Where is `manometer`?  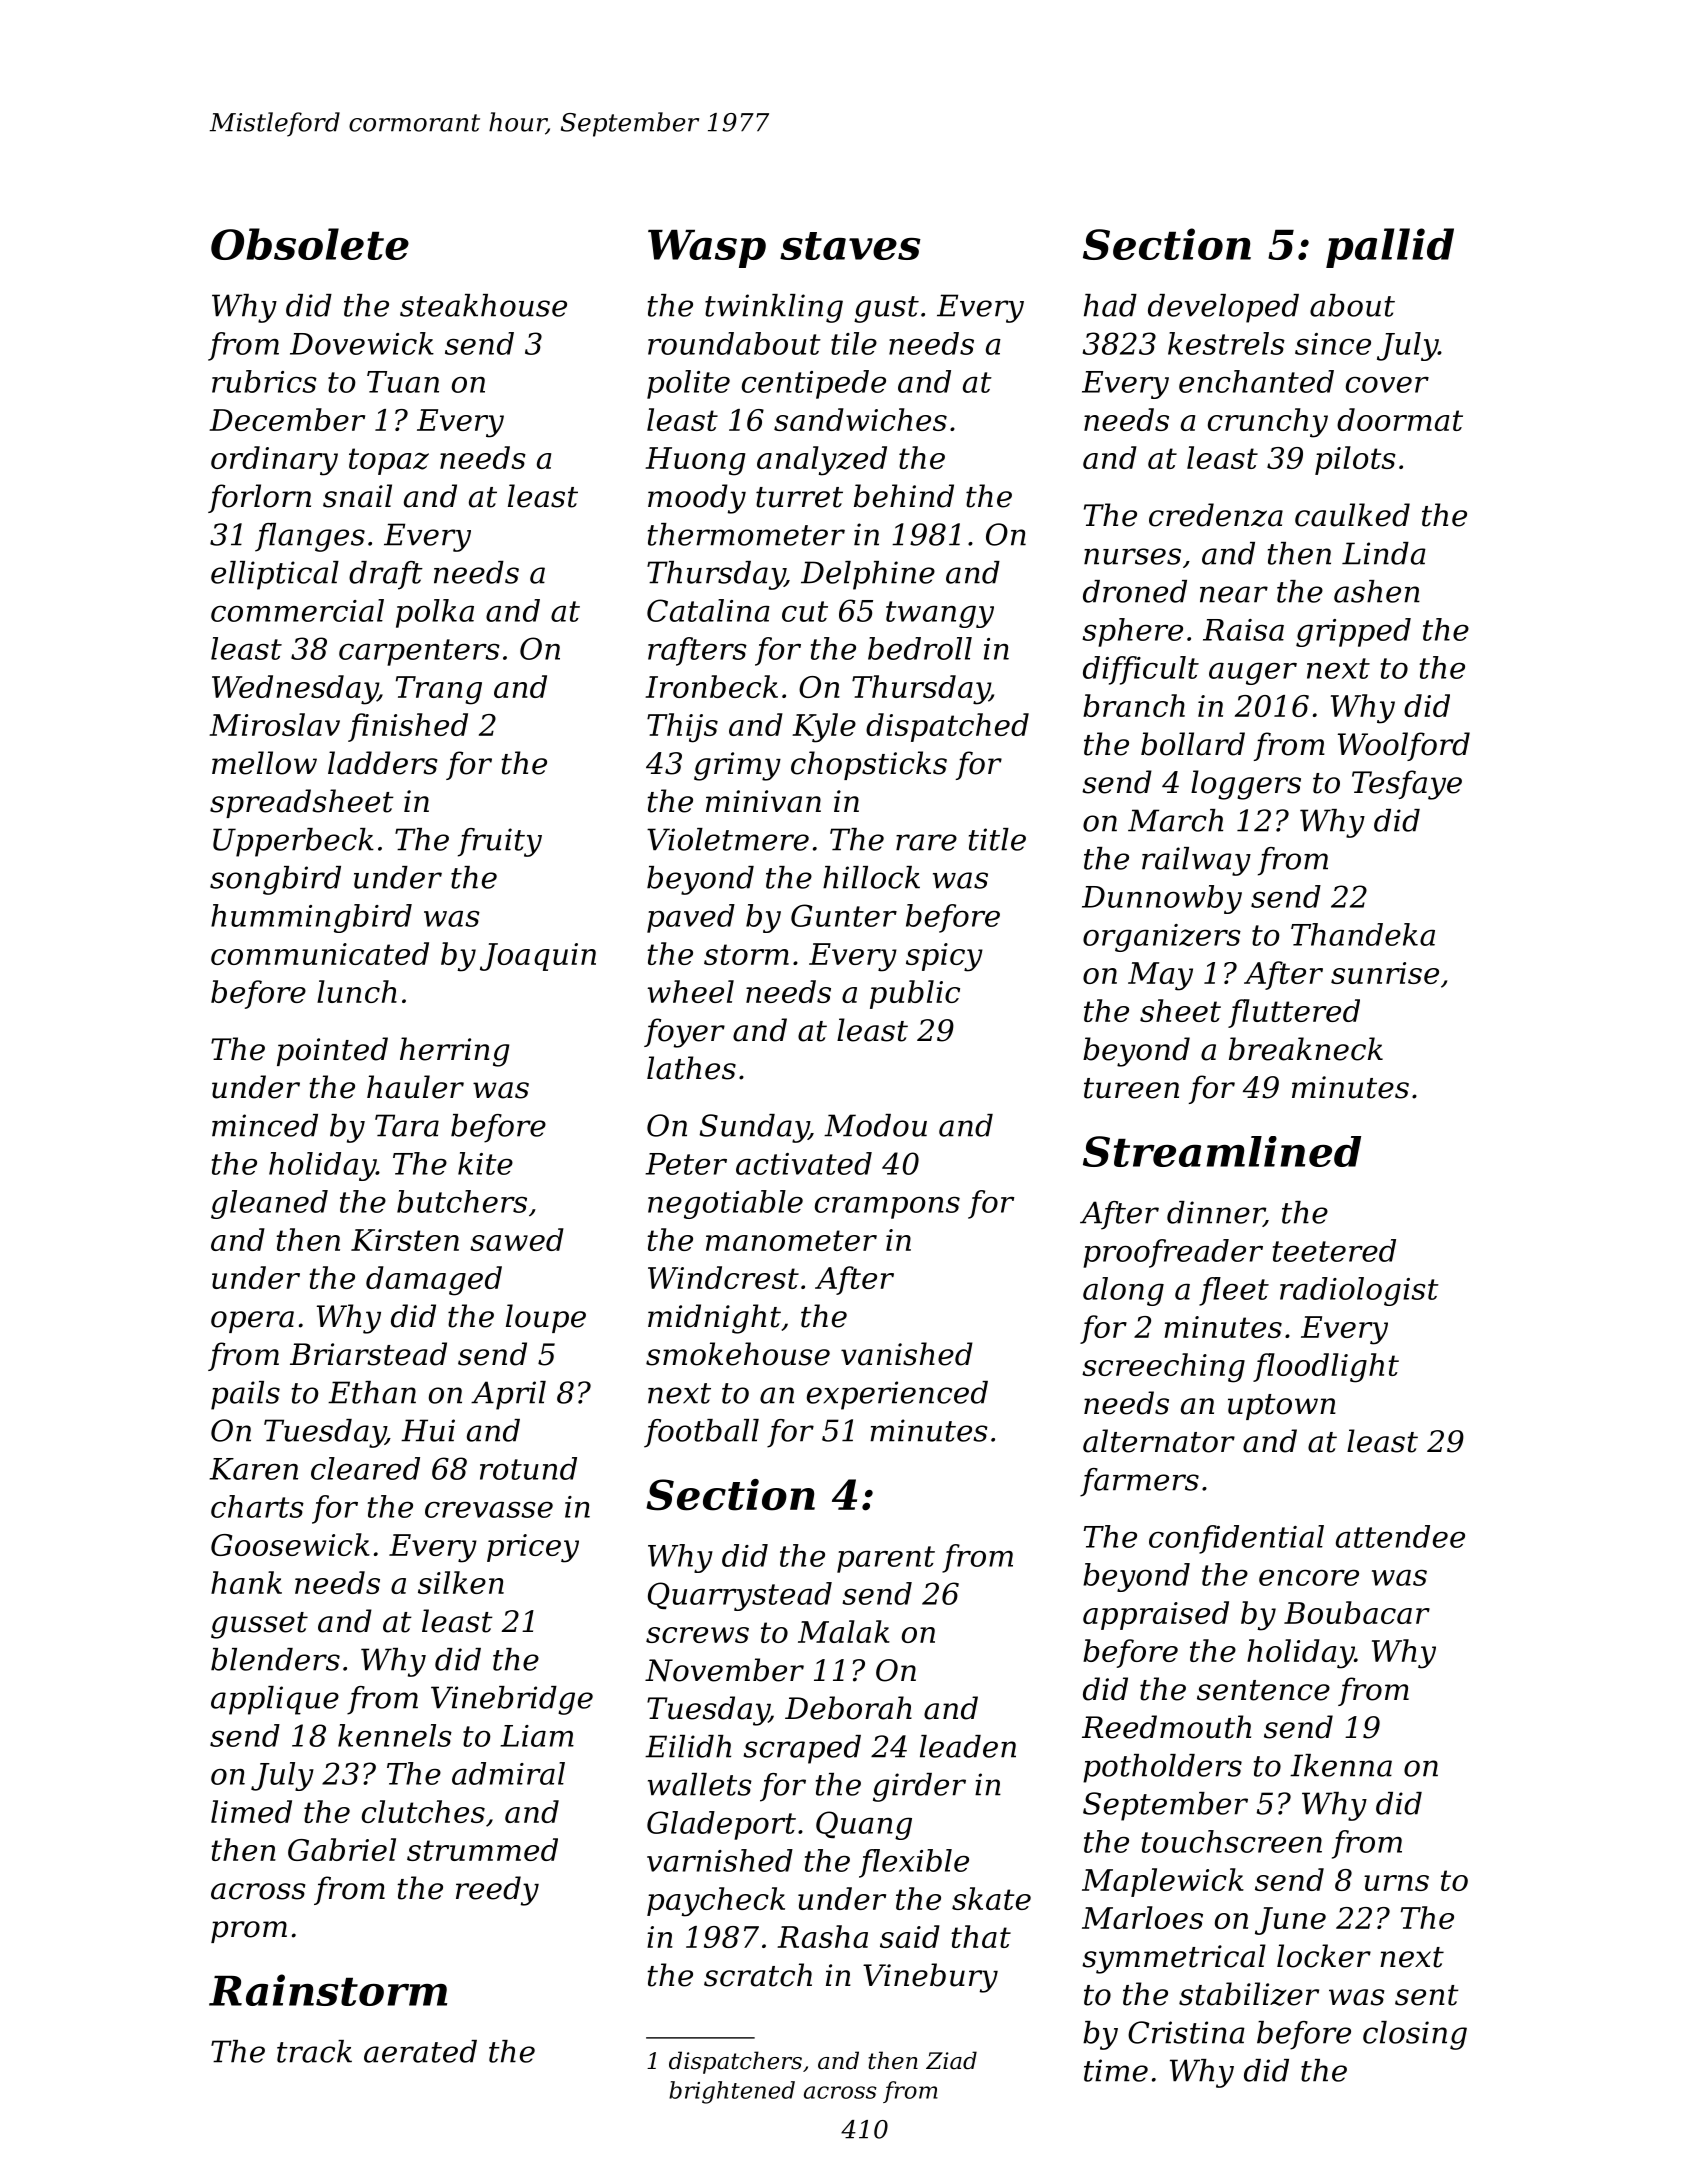
manometer is located at coordinates (791, 1240).
